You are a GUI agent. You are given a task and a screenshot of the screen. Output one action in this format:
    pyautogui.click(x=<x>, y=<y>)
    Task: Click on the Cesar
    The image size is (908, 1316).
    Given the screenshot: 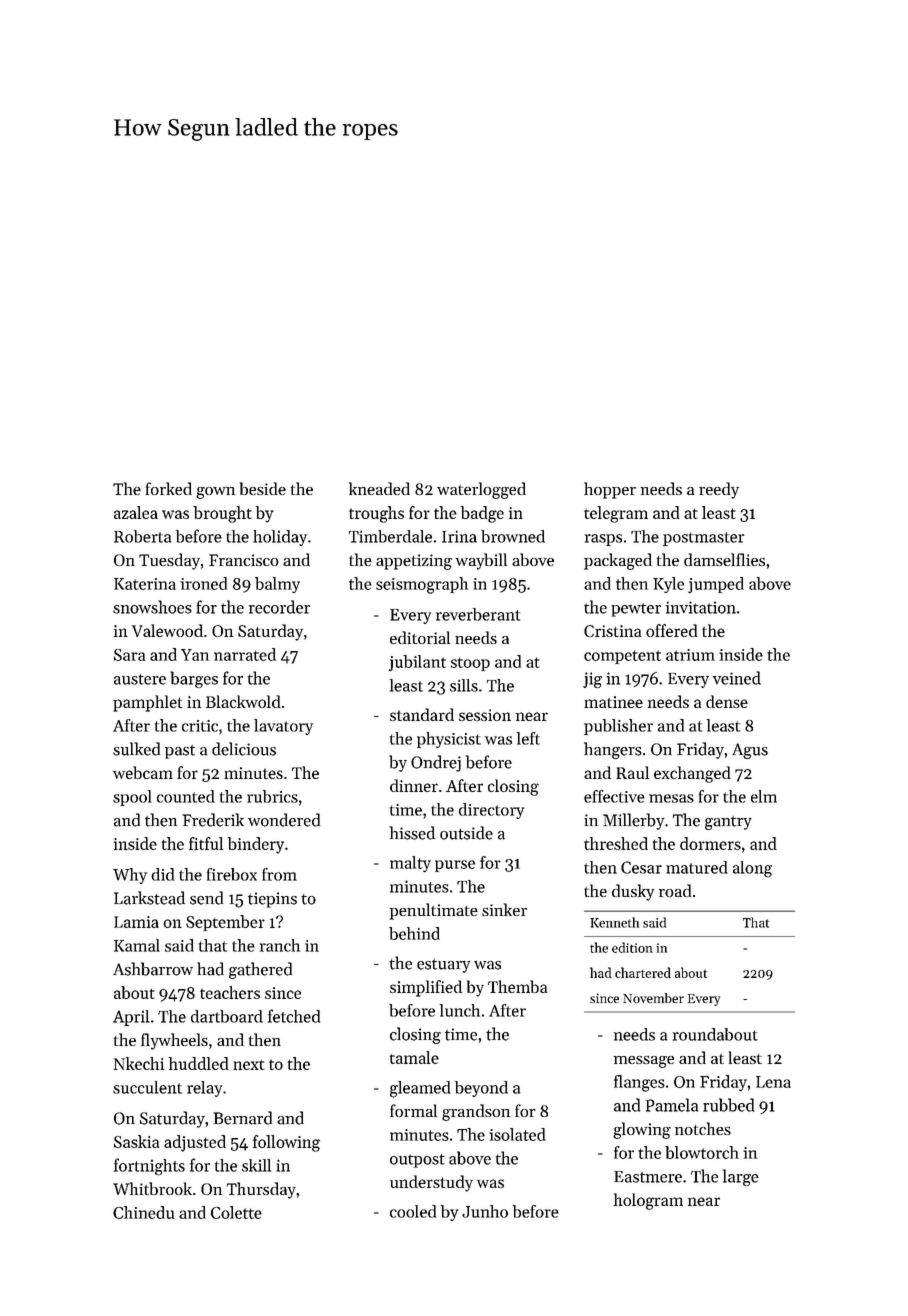 What is the action you would take?
    pyautogui.click(x=641, y=867)
